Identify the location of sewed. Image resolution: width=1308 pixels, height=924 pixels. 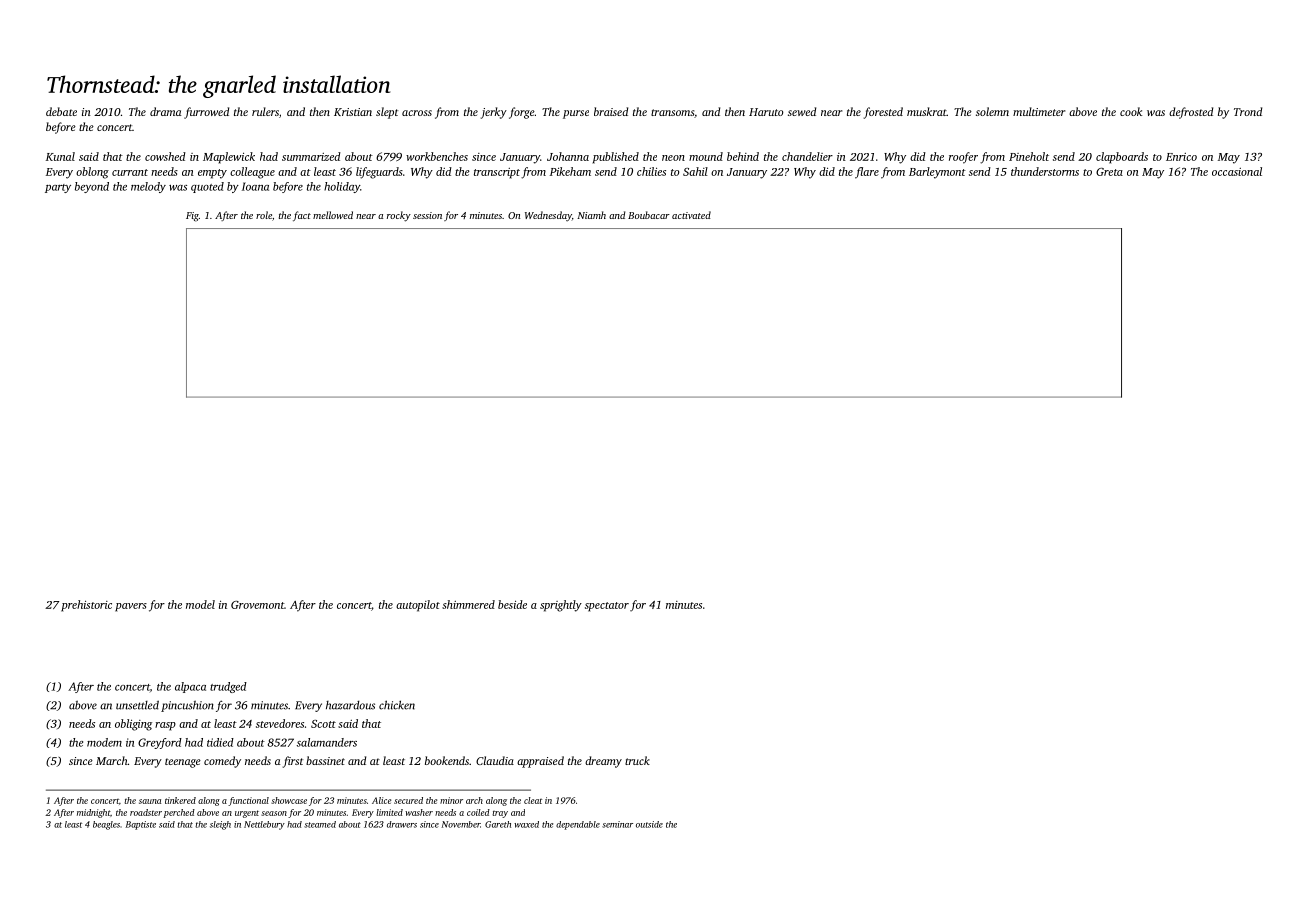
(802, 111).
